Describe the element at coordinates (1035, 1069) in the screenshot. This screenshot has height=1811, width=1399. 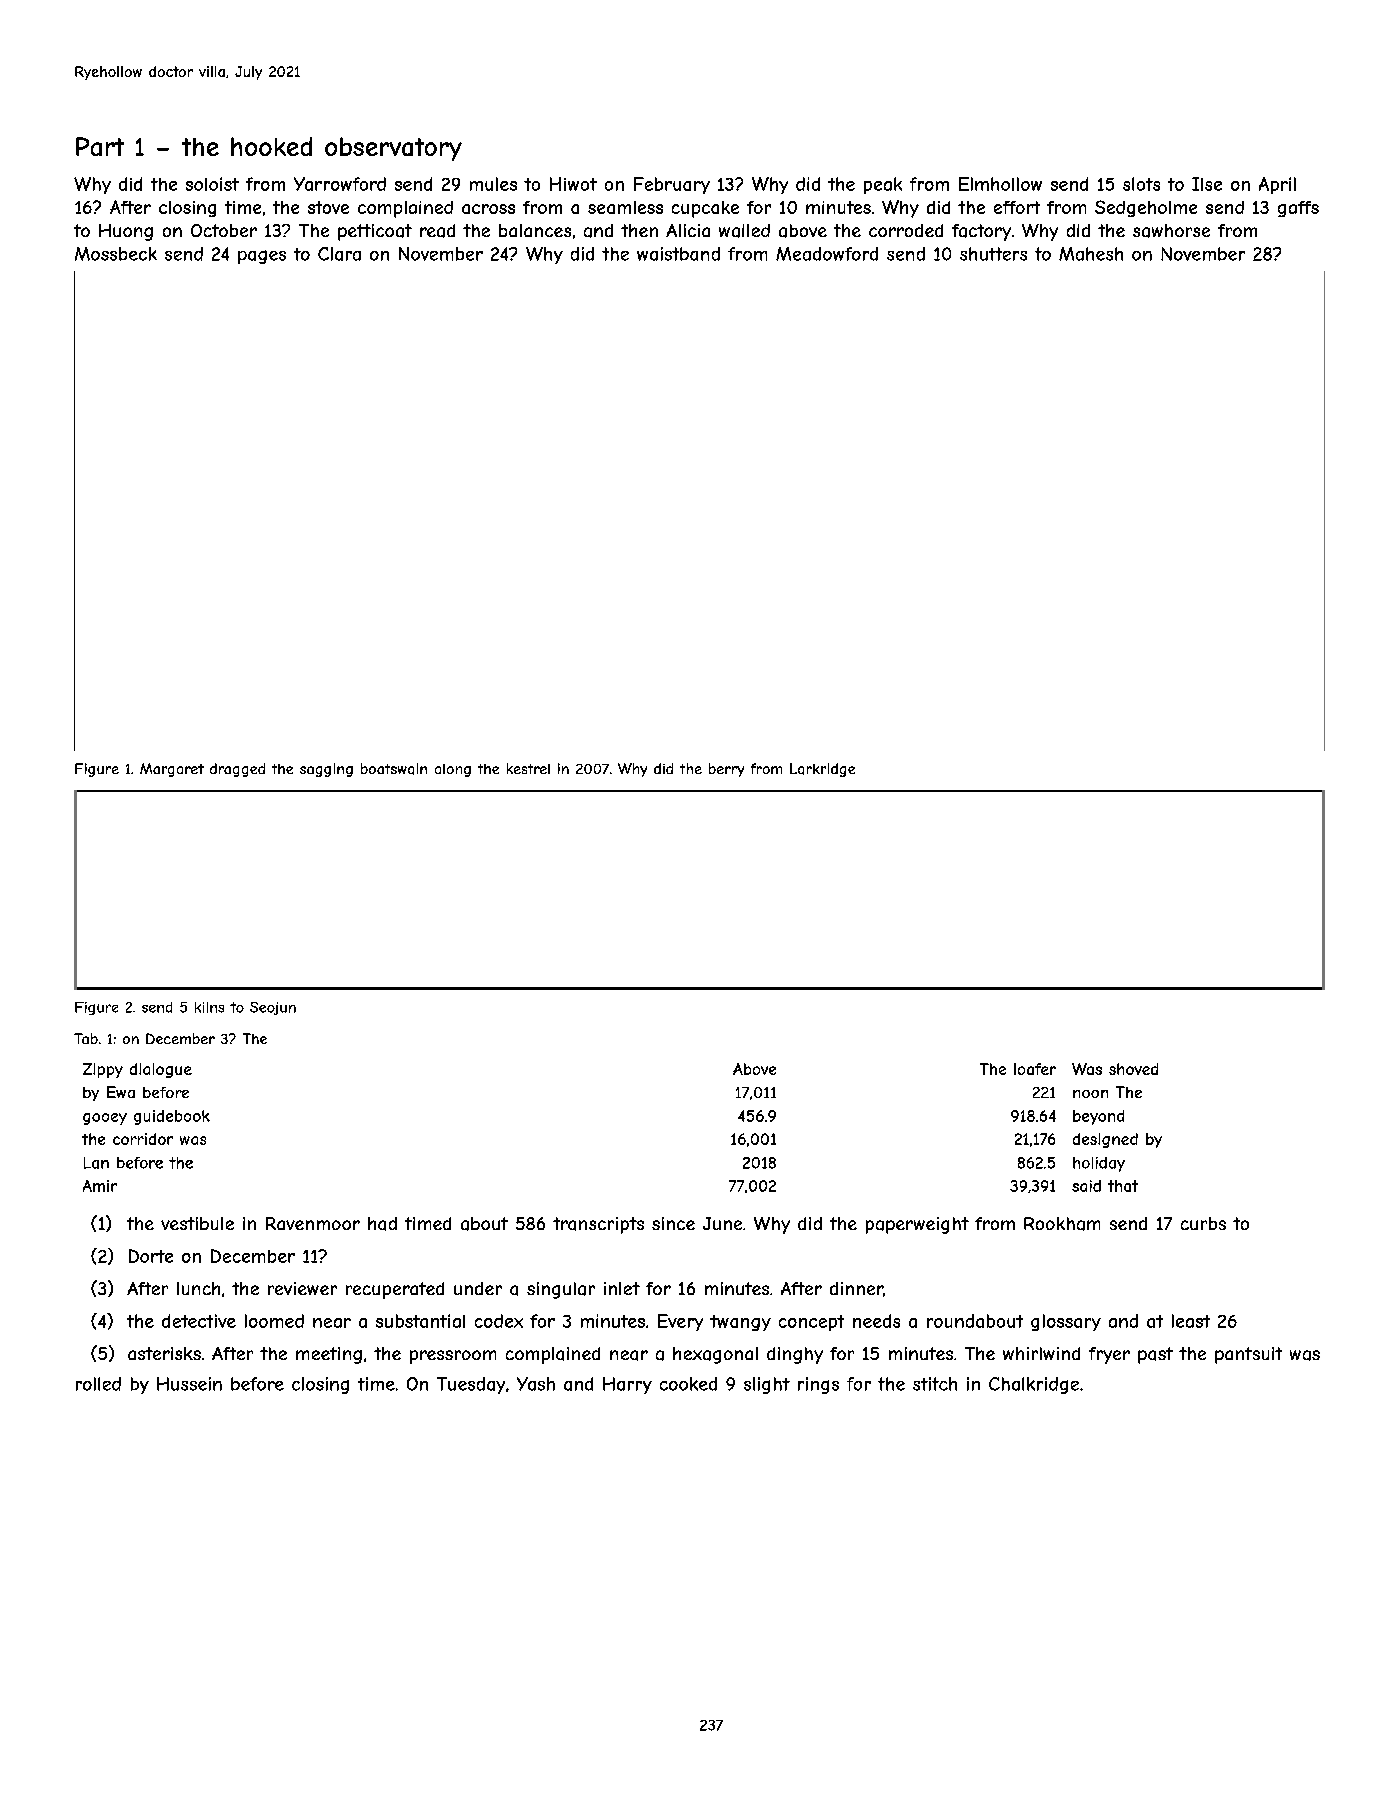
I see `loafer` at that location.
